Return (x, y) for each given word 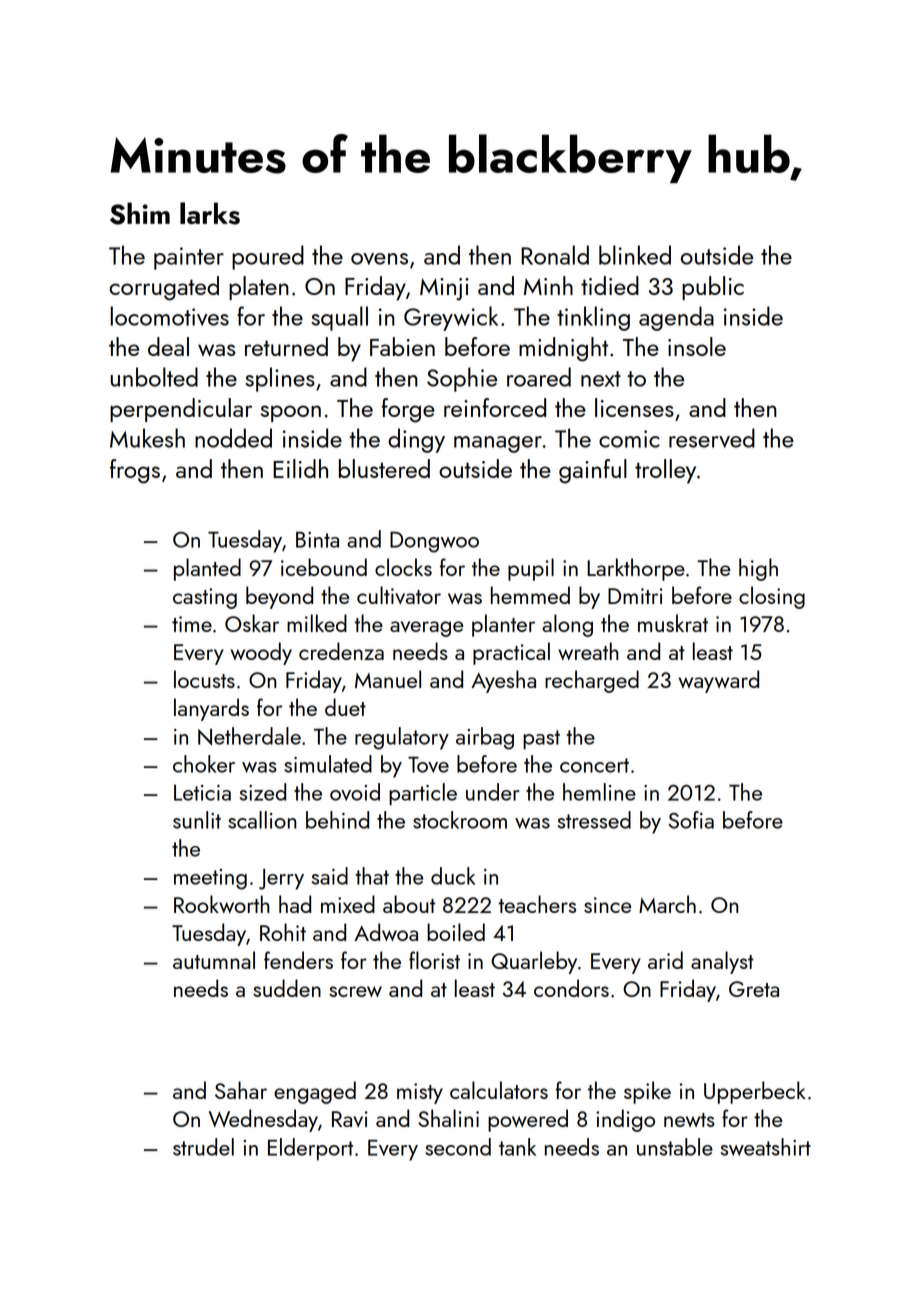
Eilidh (300, 468)
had (295, 904)
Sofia (691, 820)
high (758, 569)
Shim (140, 213)
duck (453, 876)
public (713, 288)
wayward (718, 681)
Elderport (310, 1149)
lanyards (211, 709)
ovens (379, 259)
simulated (328, 764)
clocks (403, 567)
